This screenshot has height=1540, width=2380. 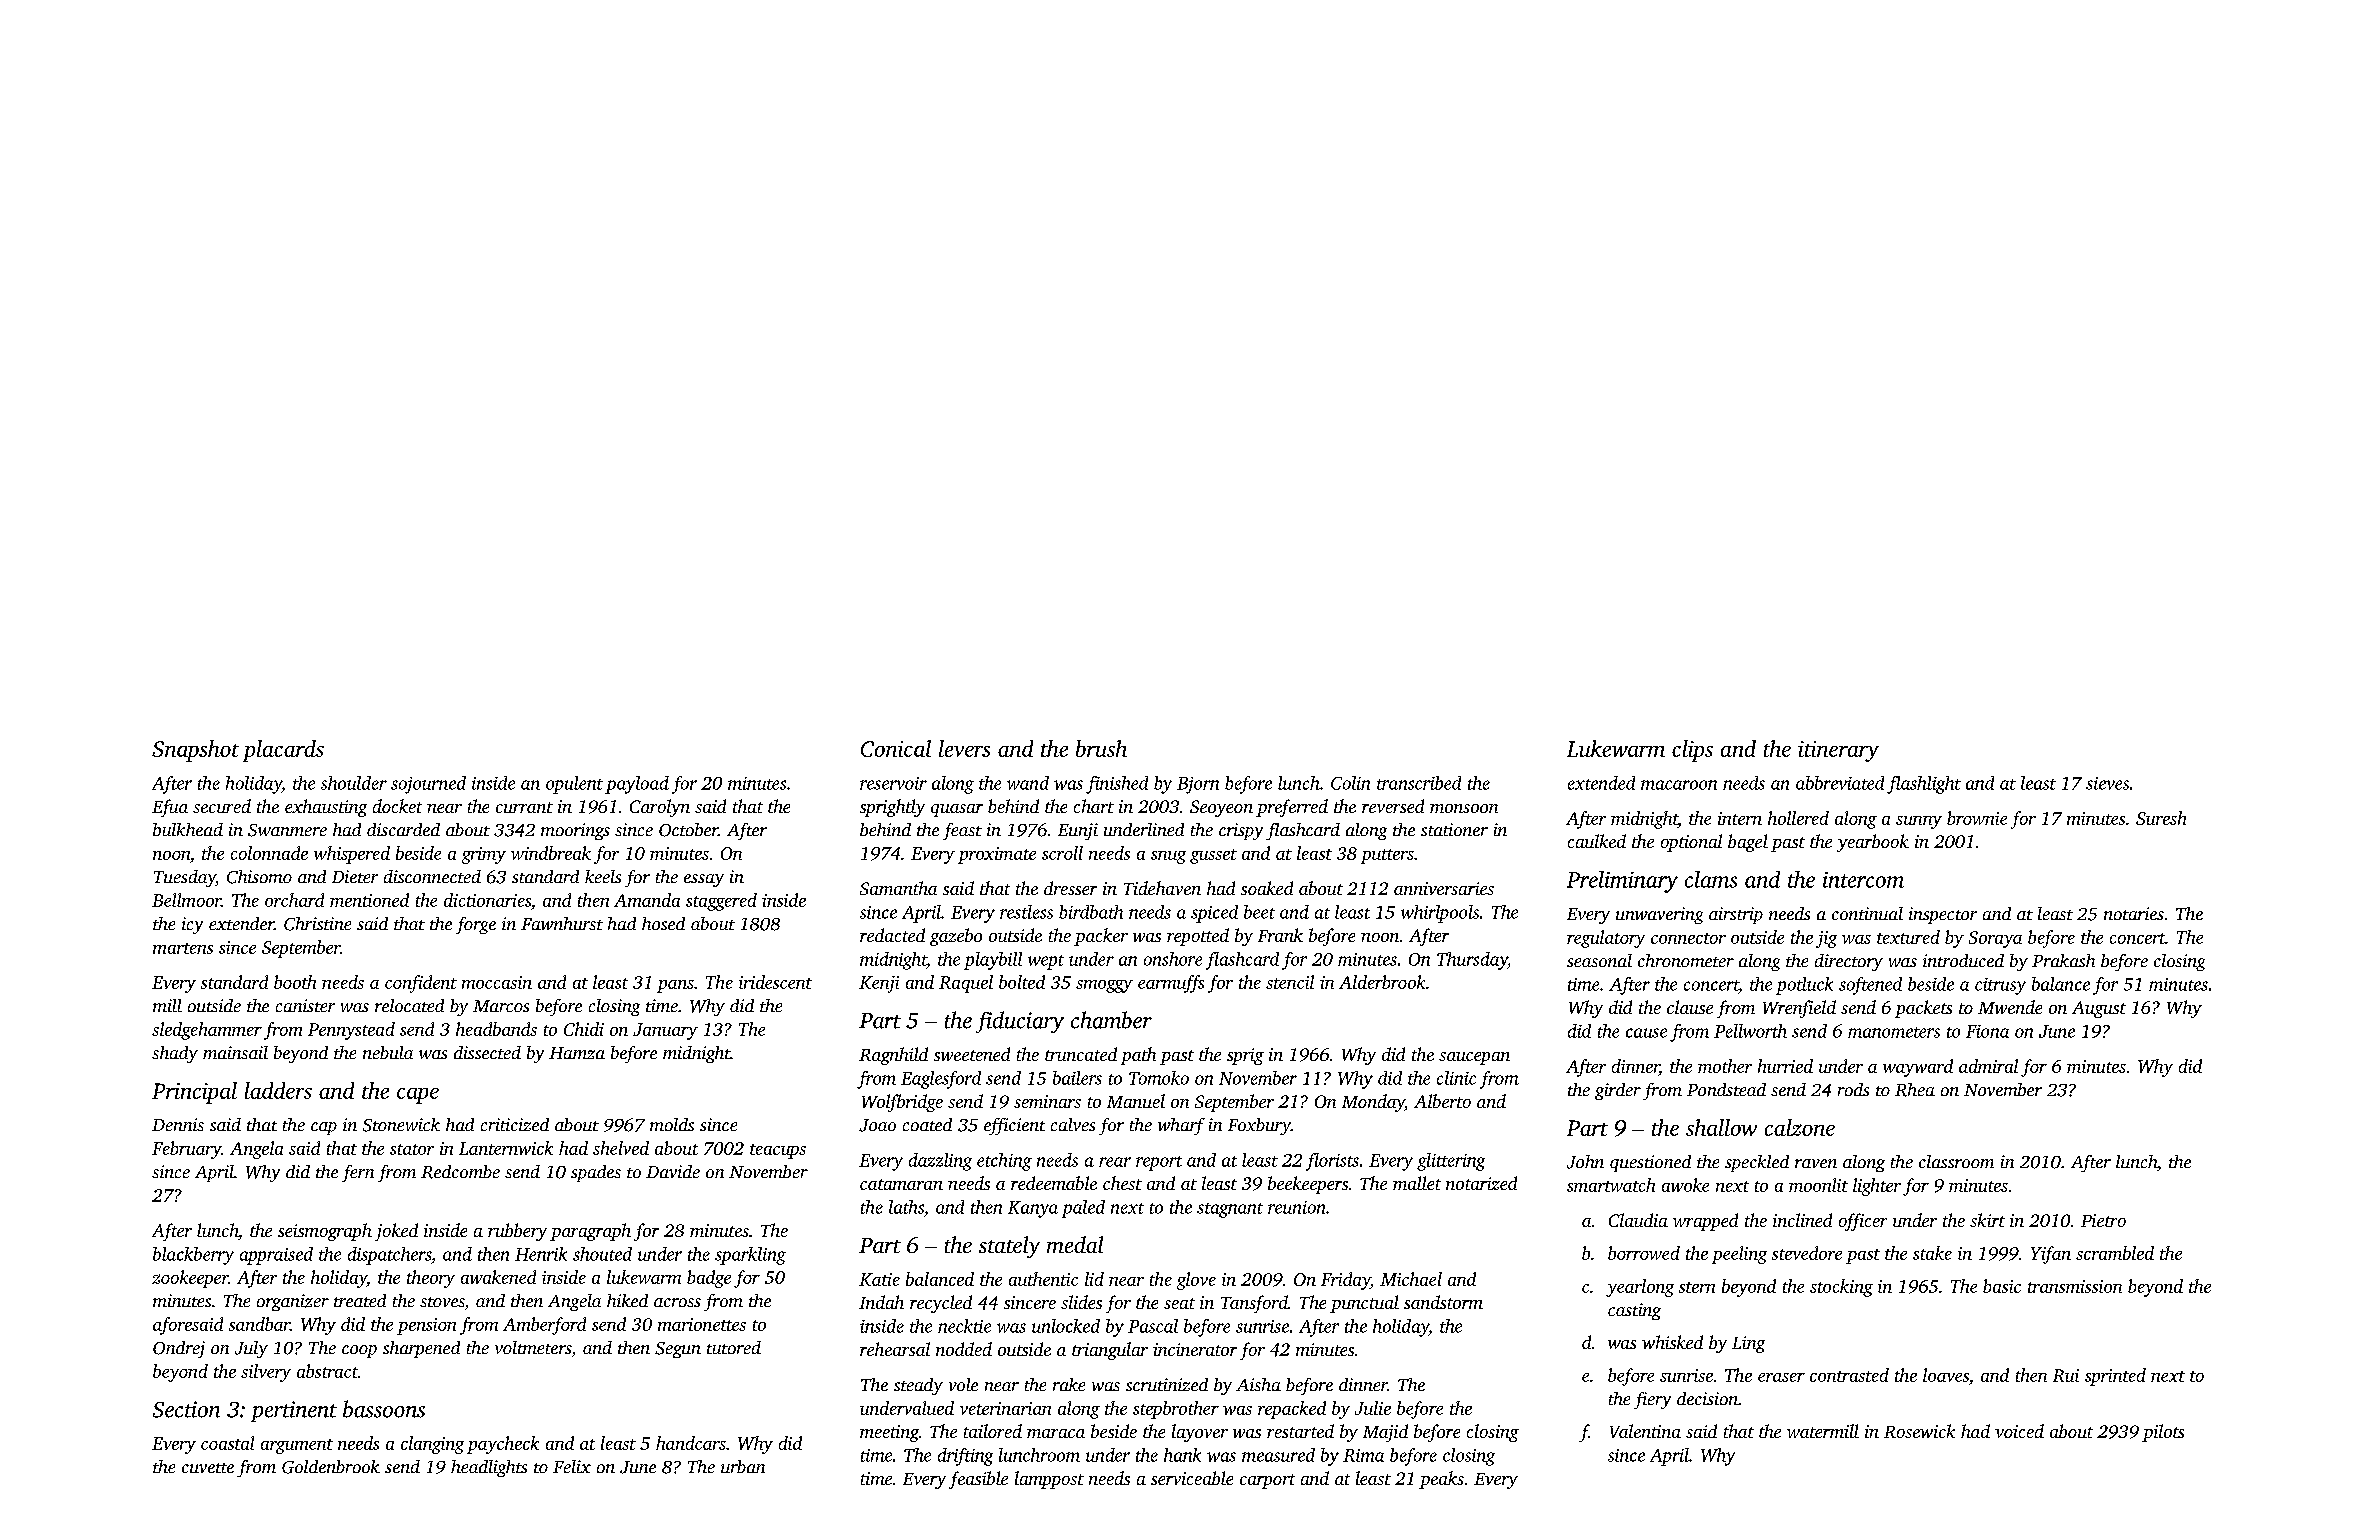 What do you see at coordinates (369, 900) in the screenshot?
I see `mentioned` at bounding box center [369, 900].
